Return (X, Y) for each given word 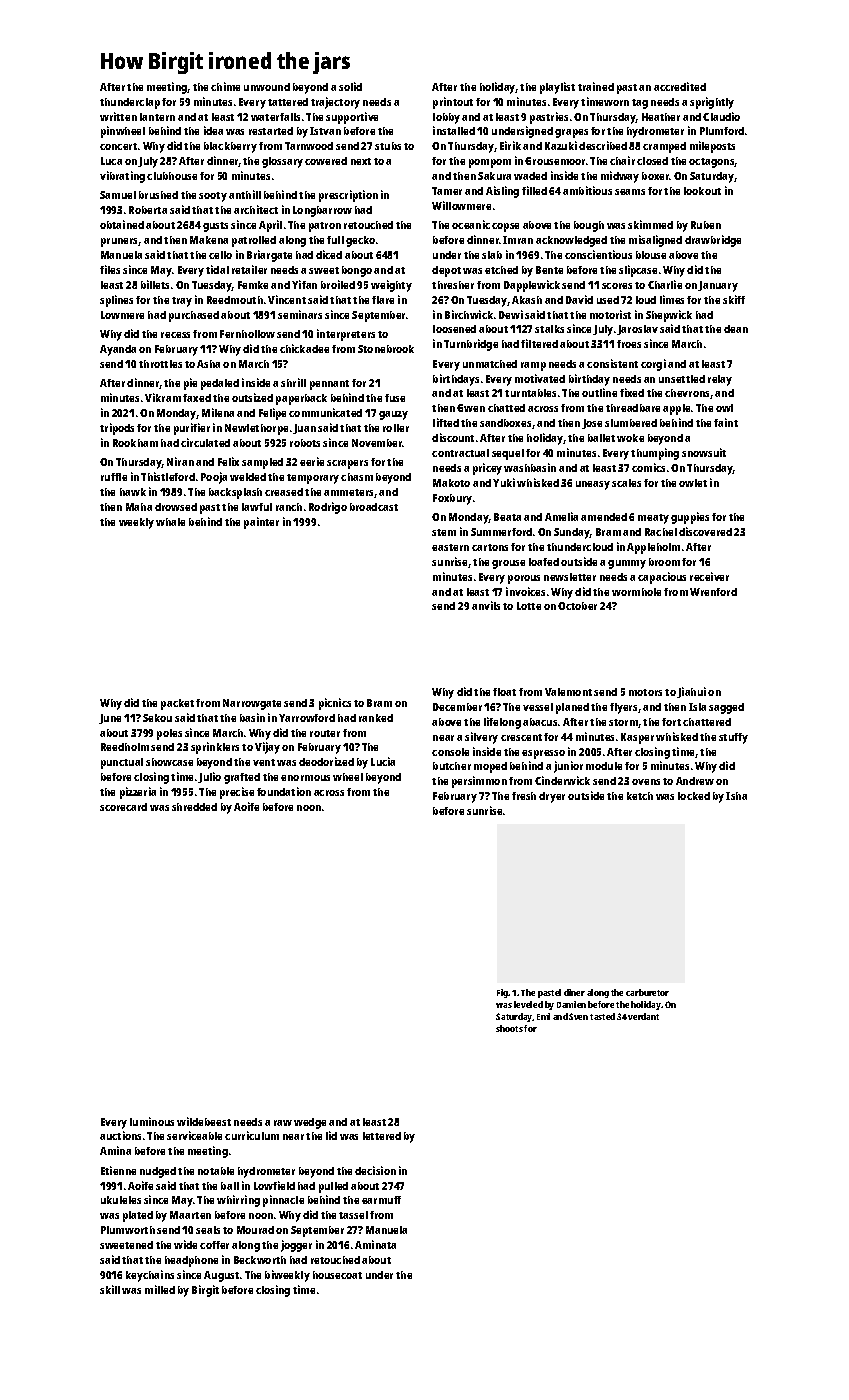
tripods (117, 429)
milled (160, 1289)
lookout (702, 191)
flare (383, 300)
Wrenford (713, 592)
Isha (736, 796)
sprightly (712, 103)
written (118, 116)
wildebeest (204, 1121)
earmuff (381, 1200)
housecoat (337, 1275)
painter (261, 523)
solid (350, 86)
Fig (503, 993)
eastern (450, 547)
